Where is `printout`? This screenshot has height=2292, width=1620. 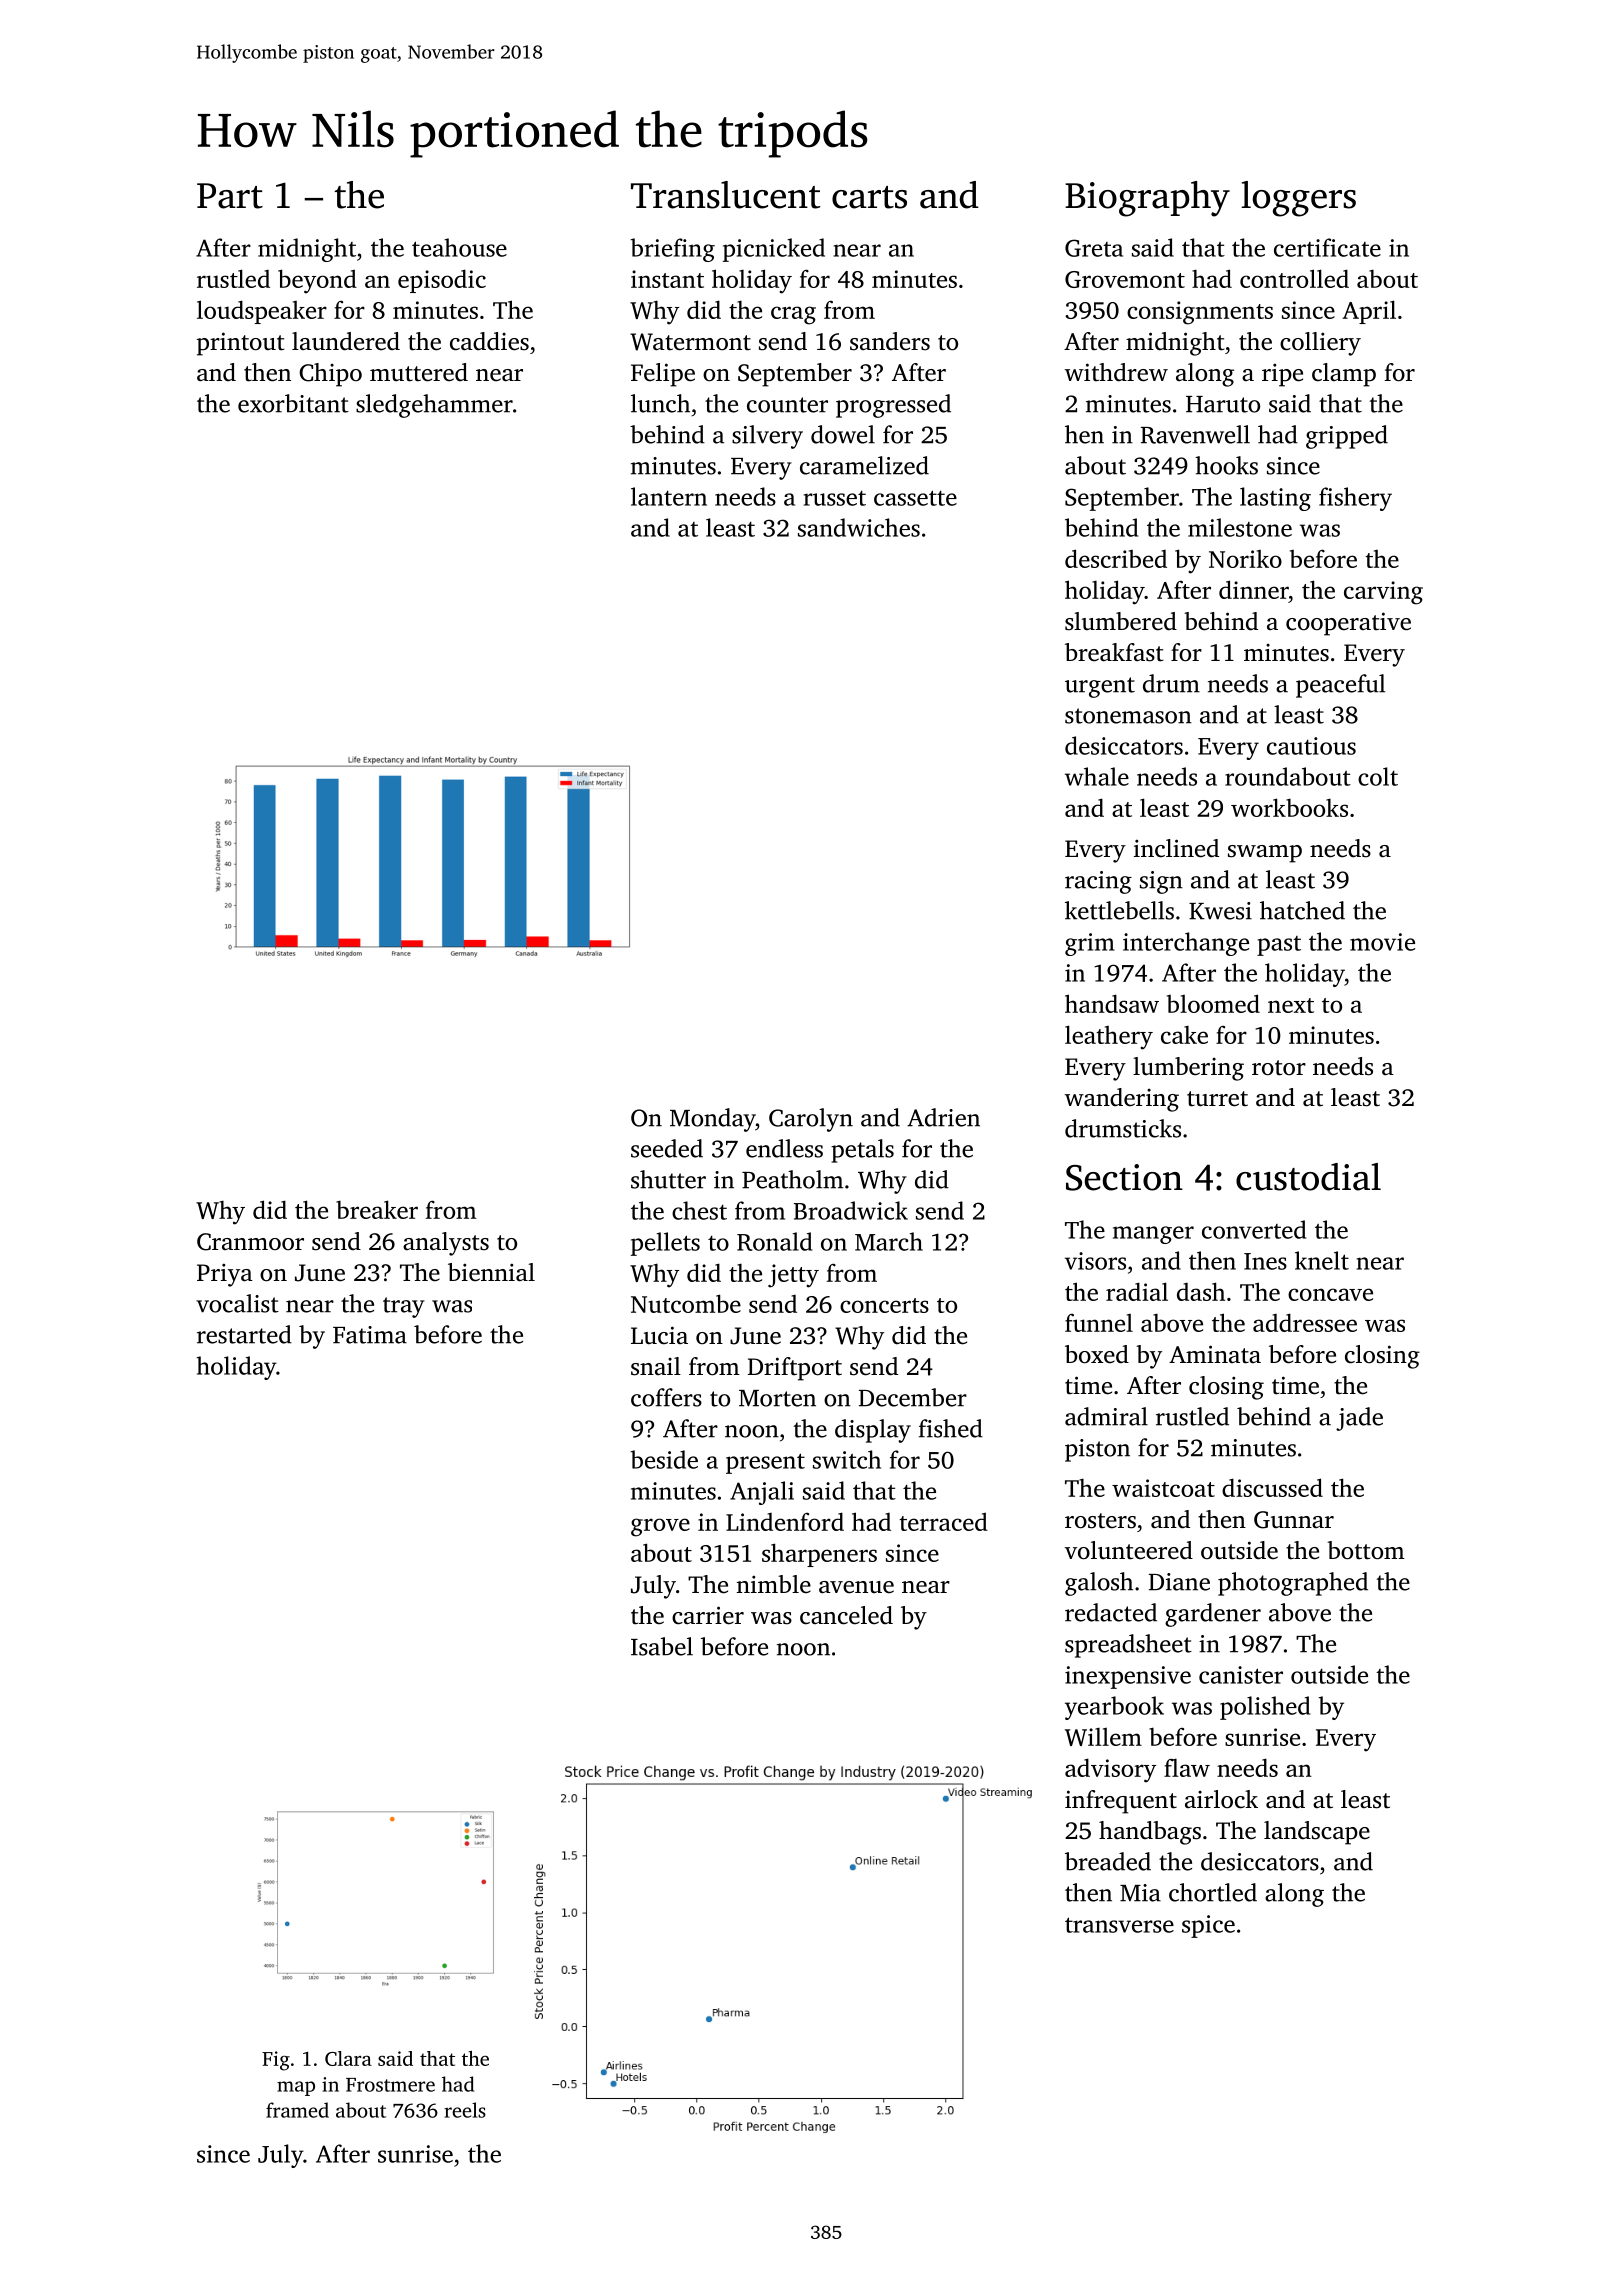
printout is located at coordinates (240, 344).
